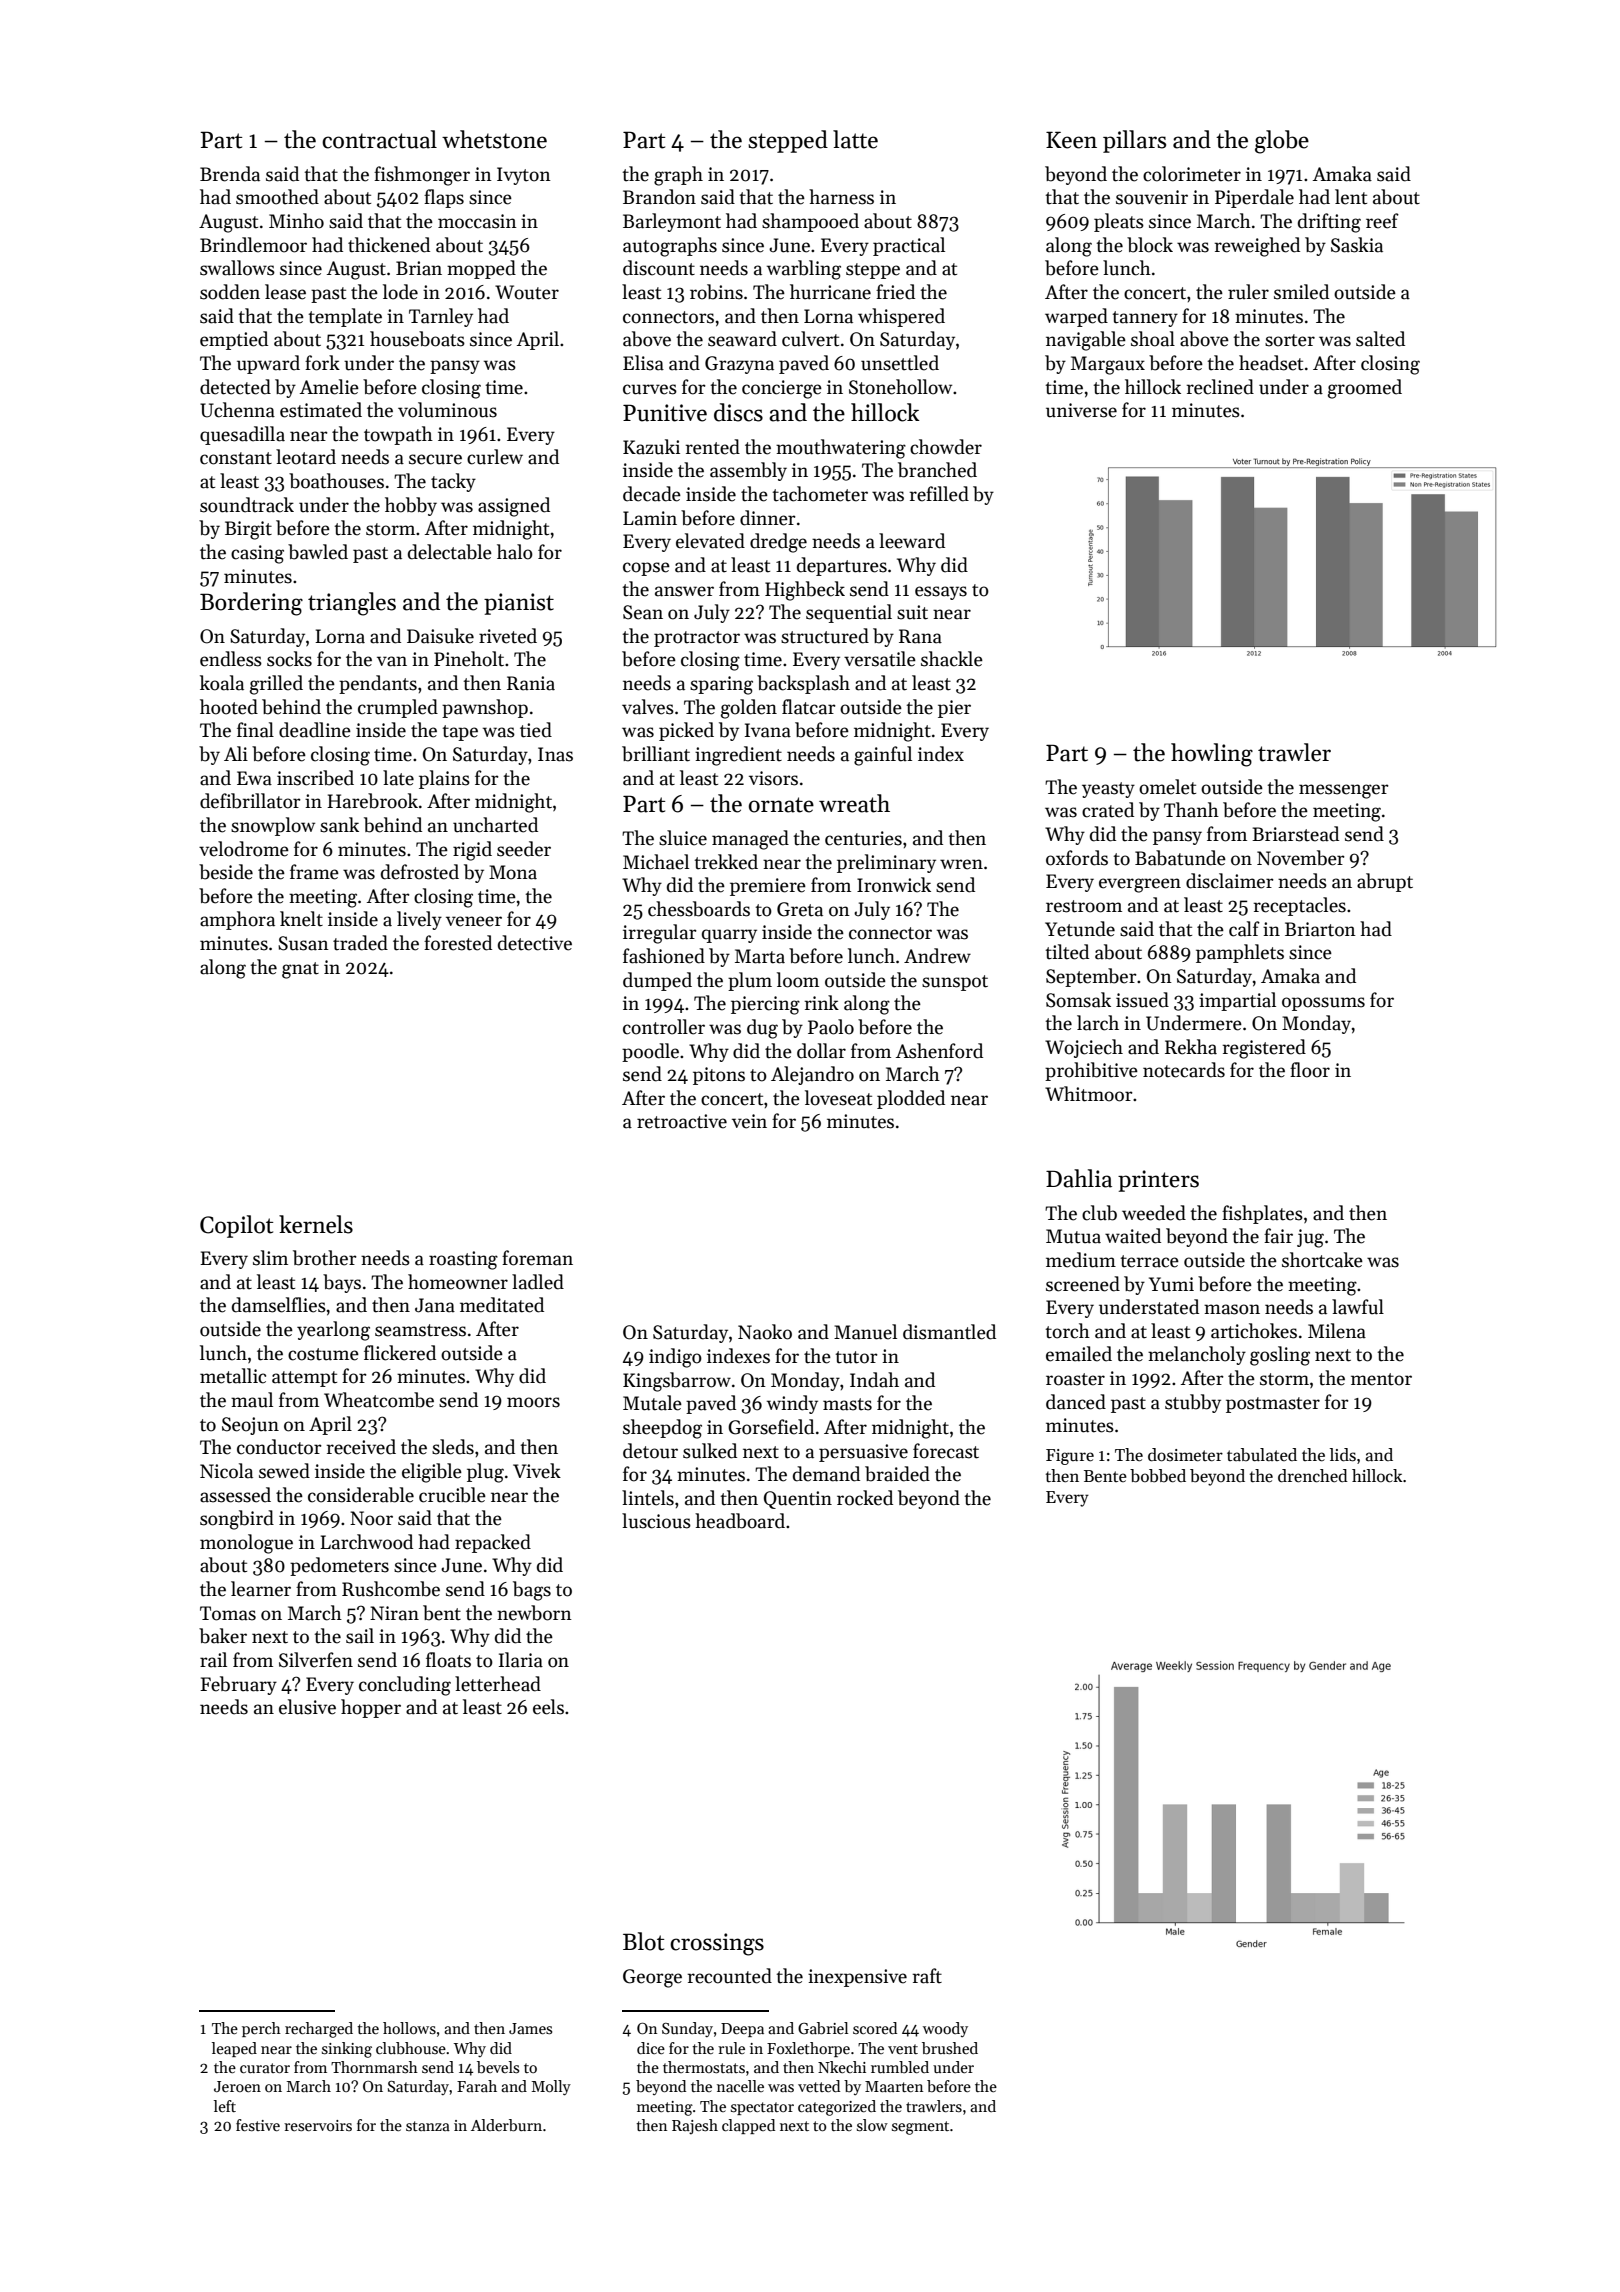  I want to click on eels, so click(548, 1707).
